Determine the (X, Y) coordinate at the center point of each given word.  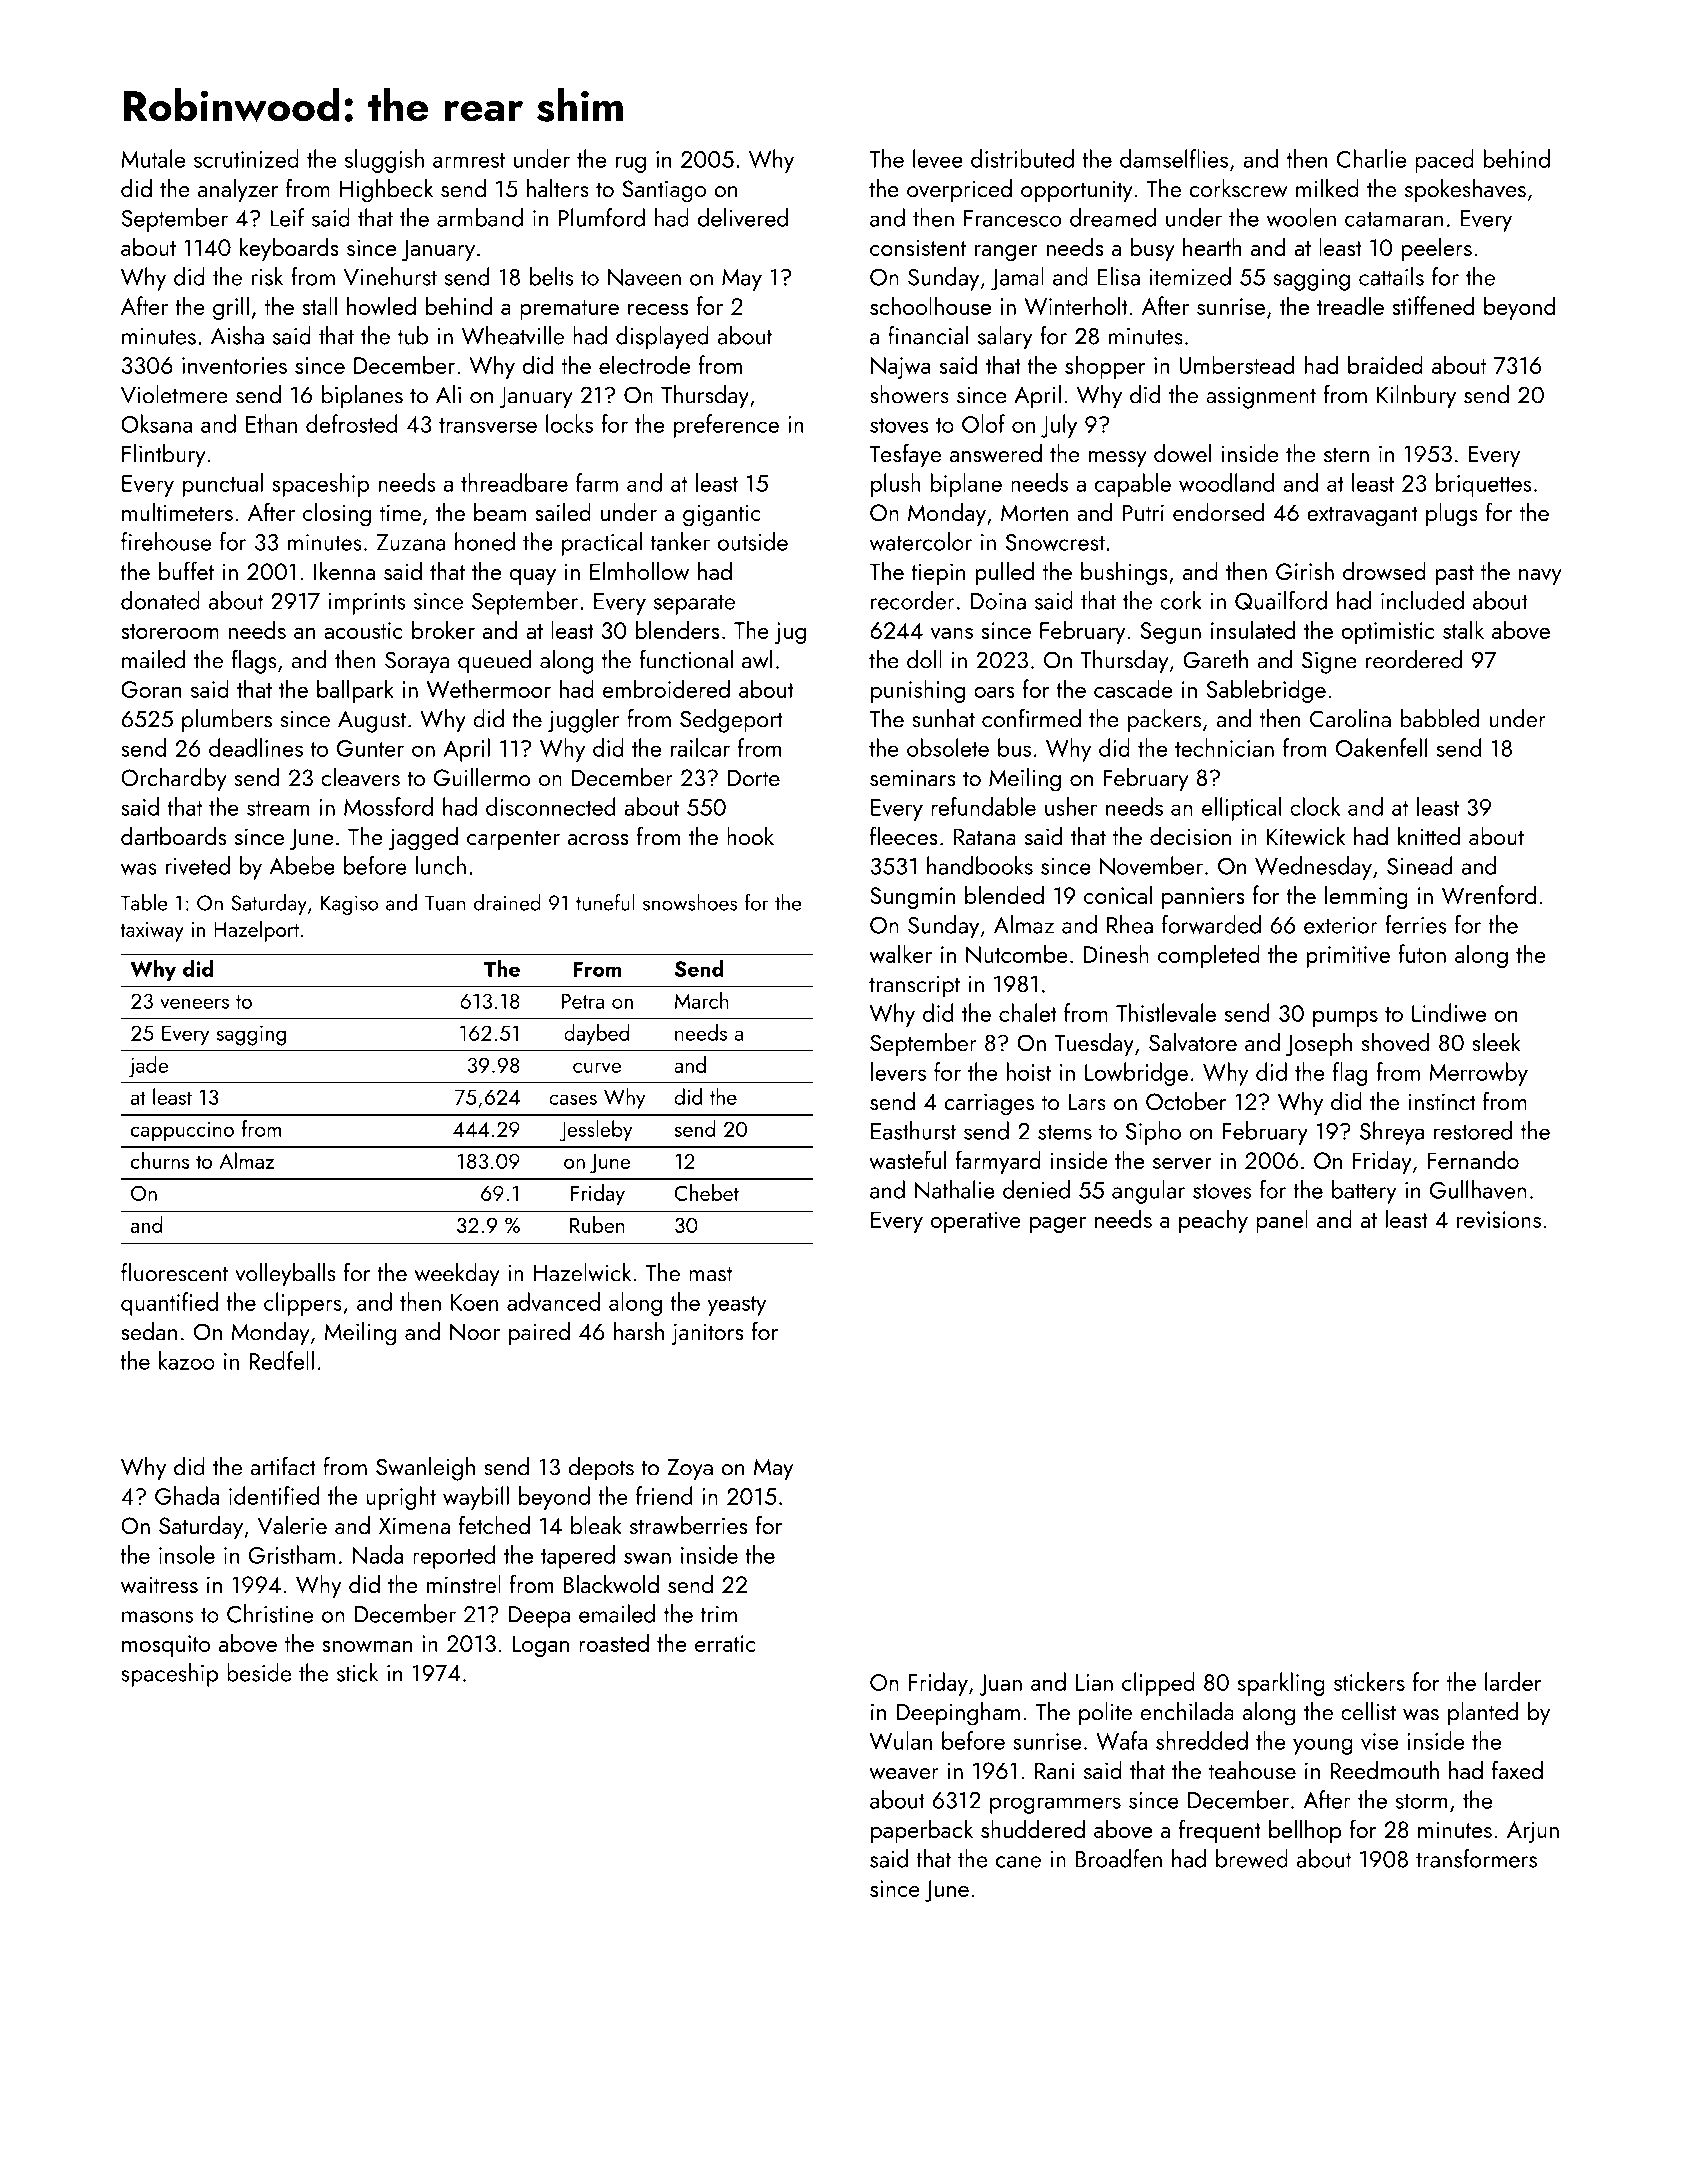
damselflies (1174, 158)
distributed (1022, 158)
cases (573, 1099)
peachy (1213, 1221)
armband (480, 217)
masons (157, 1617)
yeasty (737, 1306)
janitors (707, 1334)
